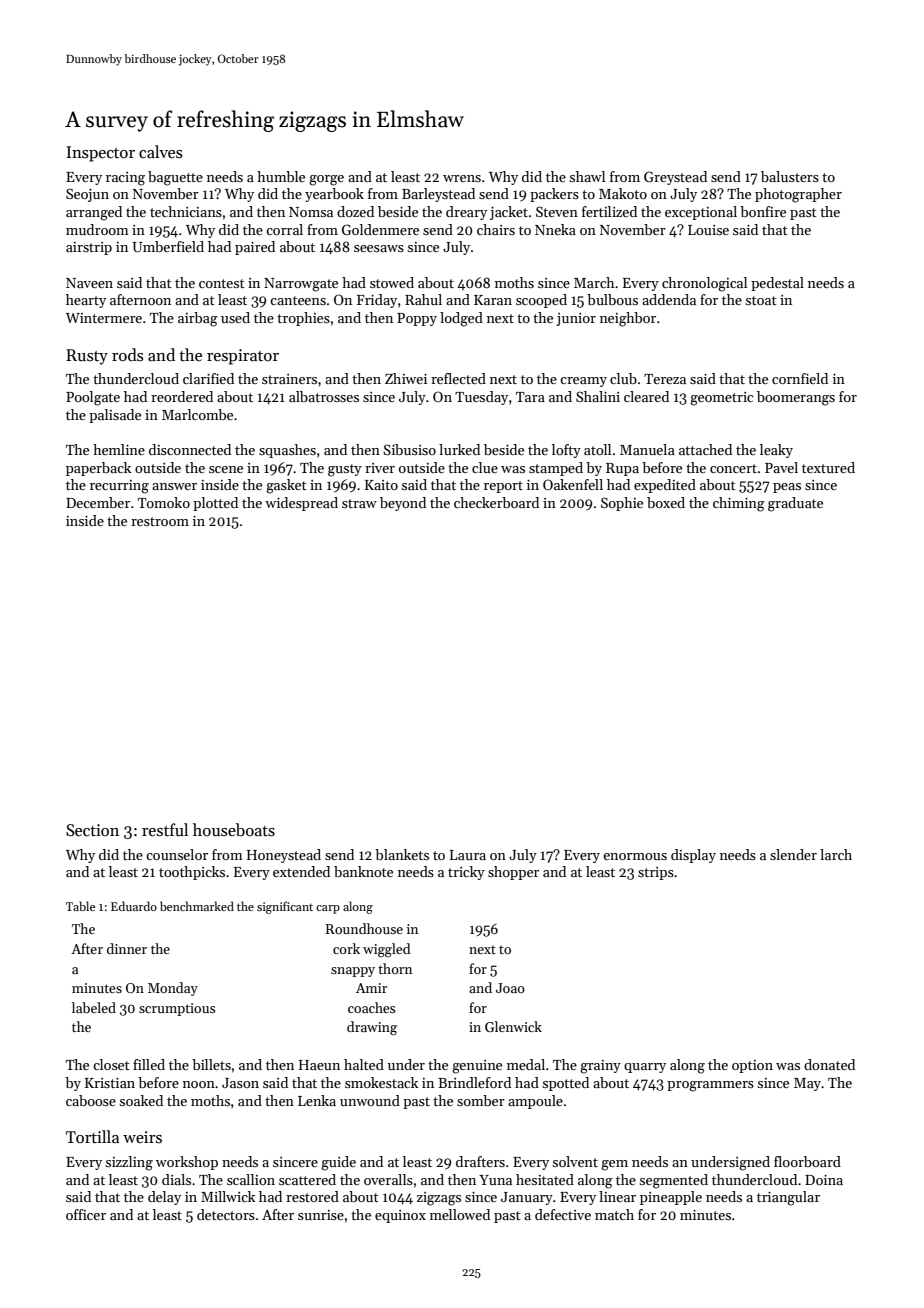  I want to click on atoll, so click(597, 449).
